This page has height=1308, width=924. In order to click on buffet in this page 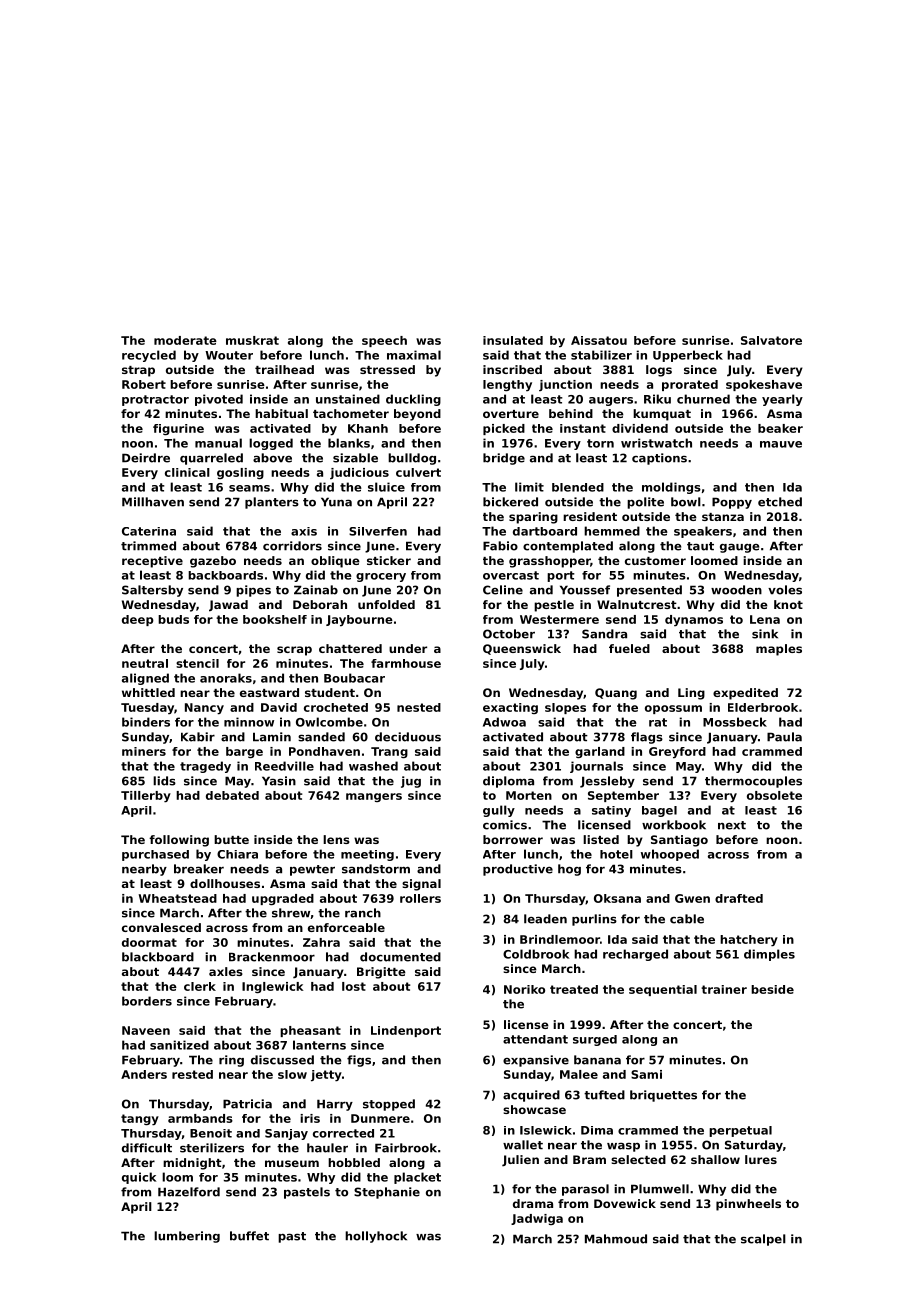, I will do `click(249, 1236)`.
